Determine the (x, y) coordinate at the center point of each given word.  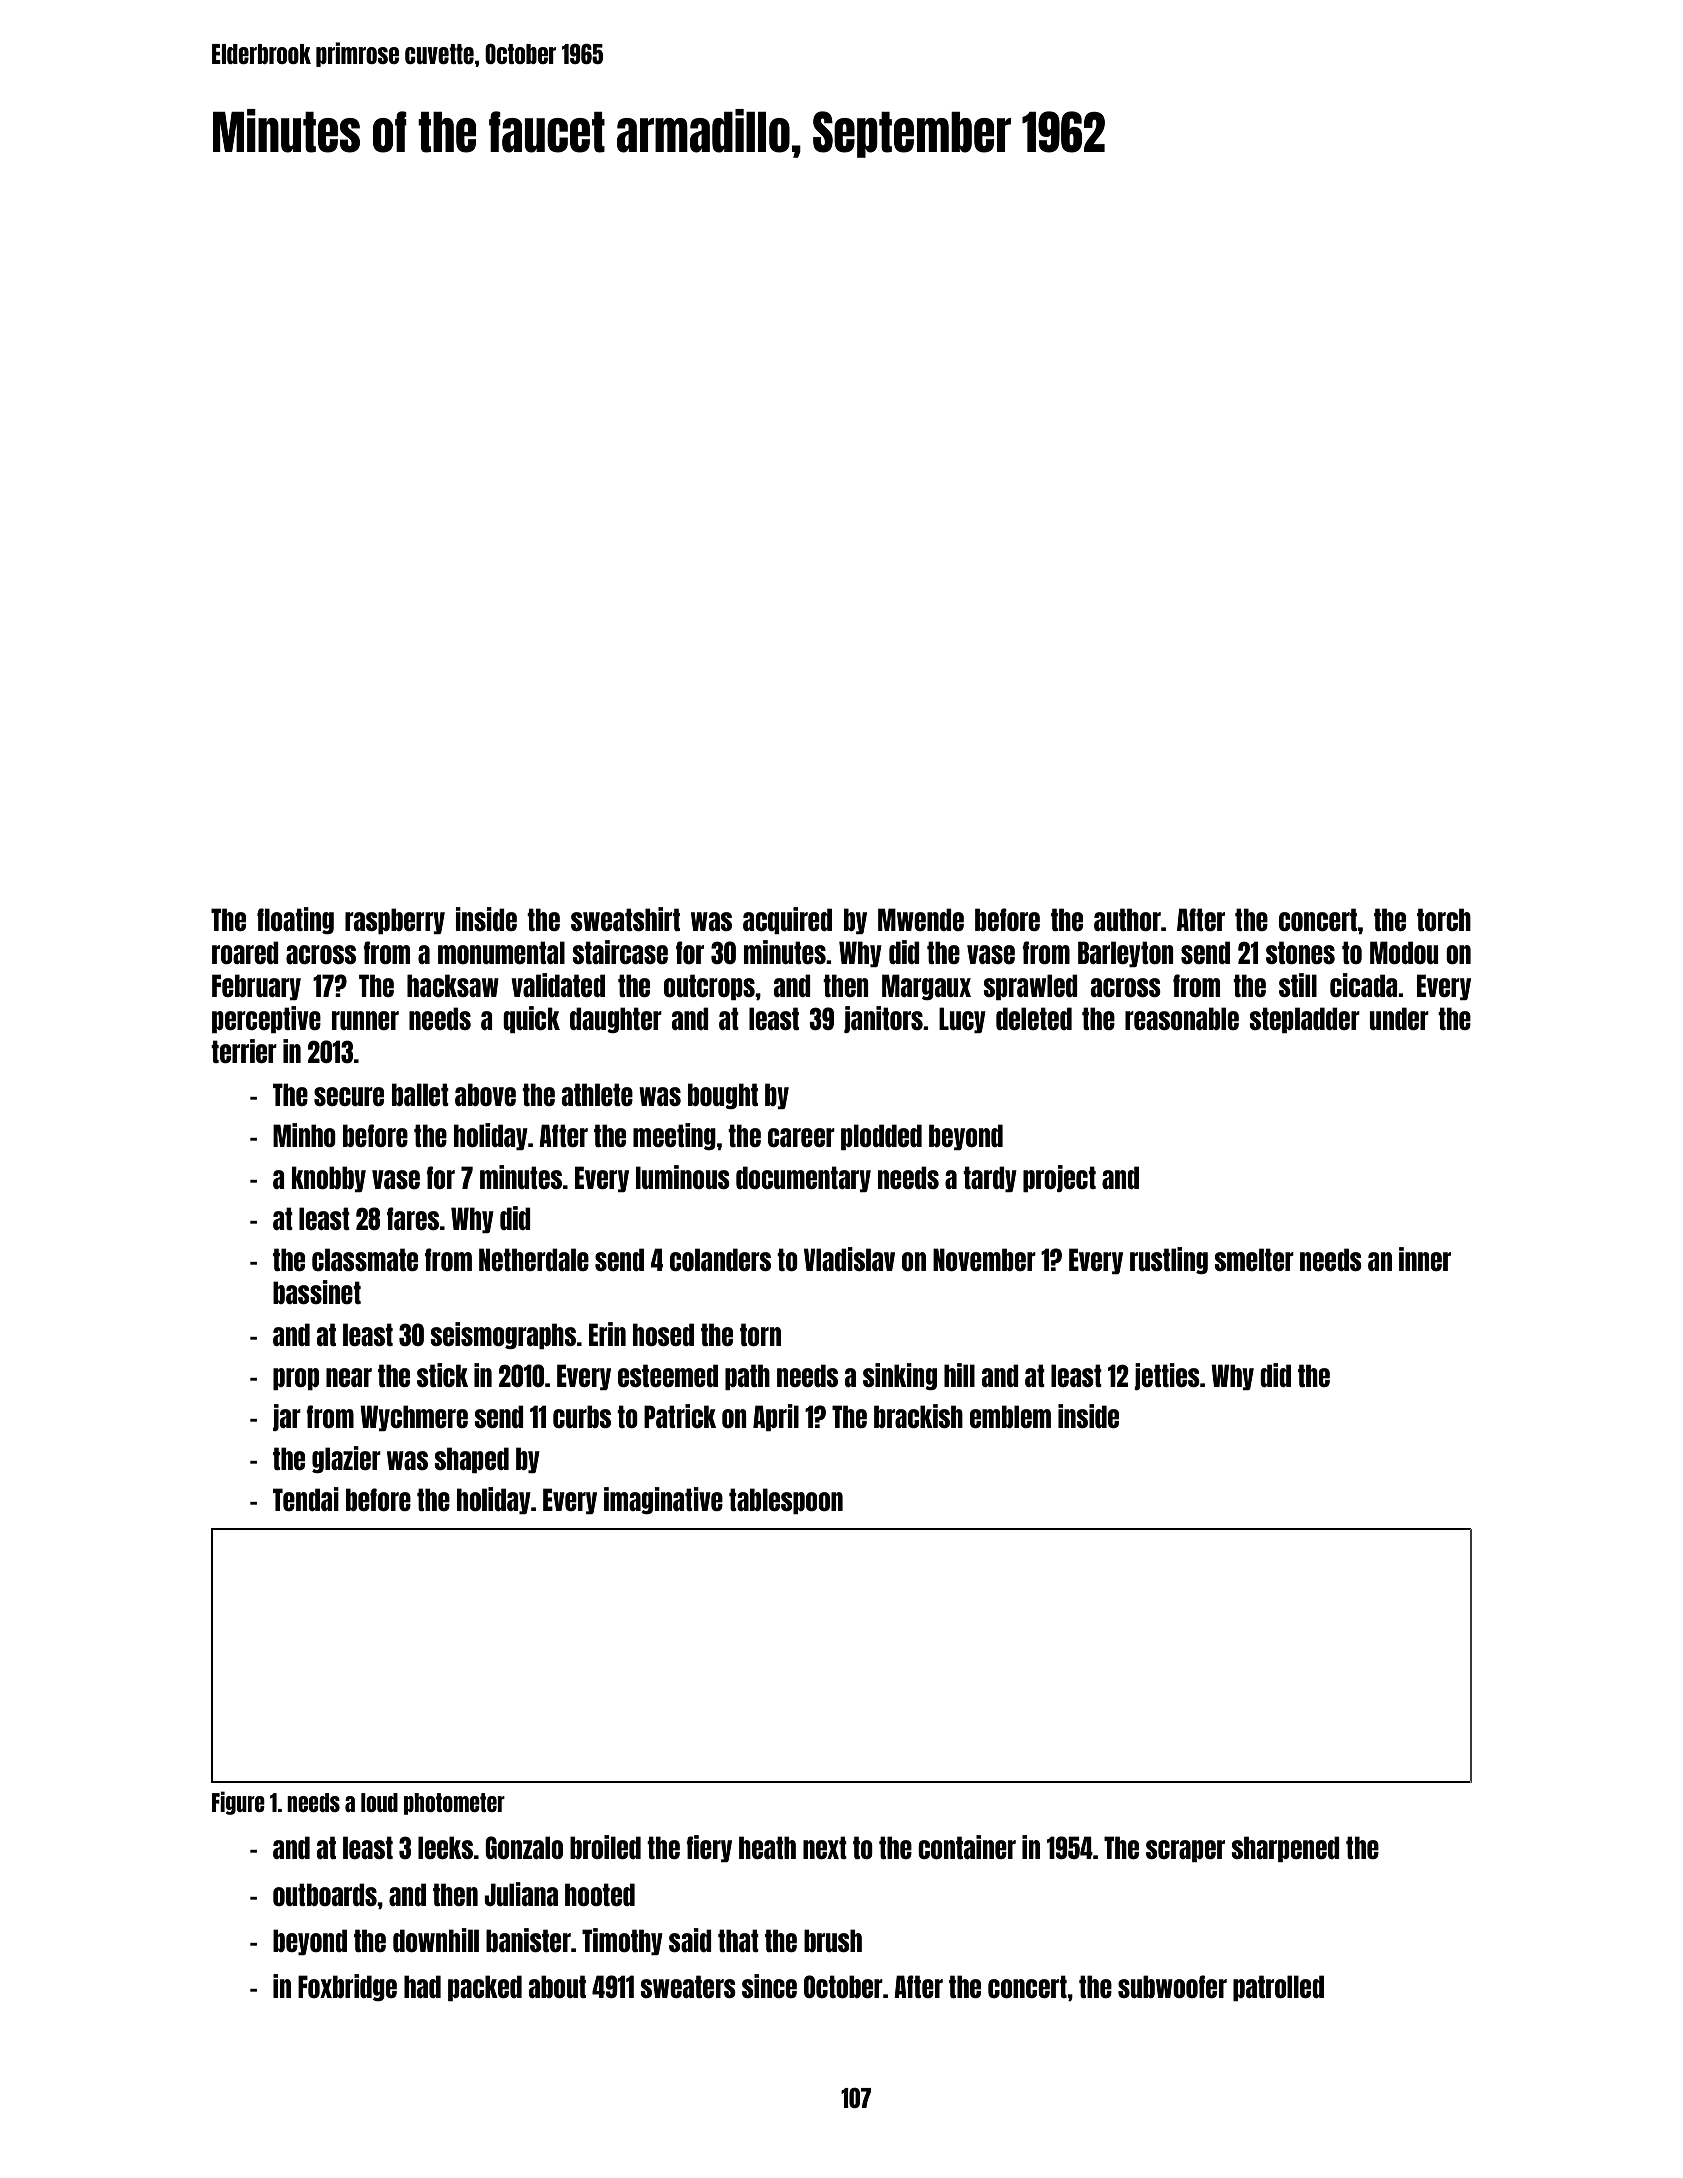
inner (1425, 1259)
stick (442, 1375)
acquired (787, 920)
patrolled (1278, 1988)
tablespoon (786, 1501)
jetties (1167, 1376)
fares (413, 1218)
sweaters (688, 1986)
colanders (720, 1259)
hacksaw (453, 985)
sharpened (1285, 1849)
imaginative (663, 1500)
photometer (454, 1804)
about (557, 1986)
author (1127, 919)
